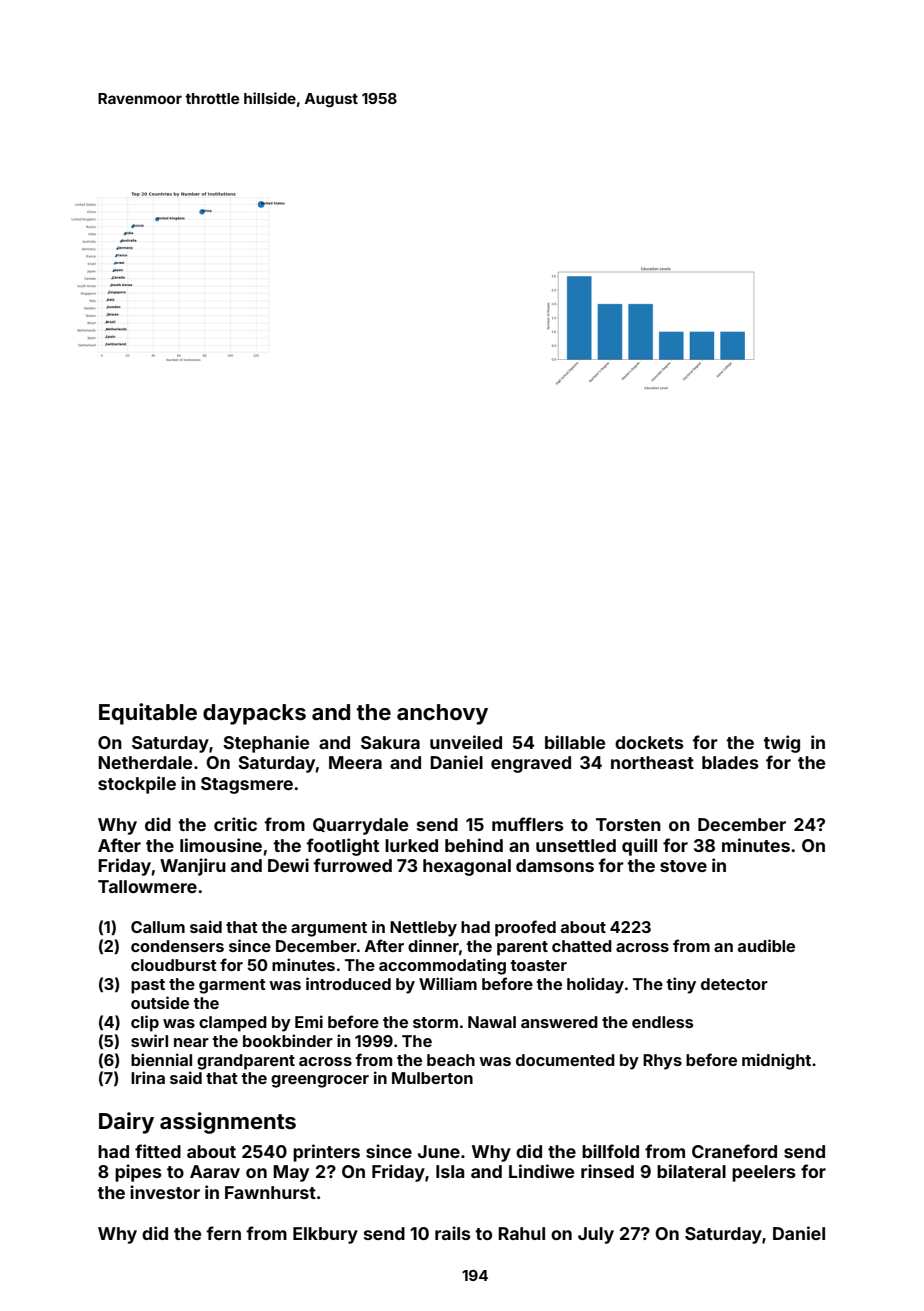 Image resolution: width=924 pixels, height=1311 pixels. I want to click on mufflers, so click(528, 824).
